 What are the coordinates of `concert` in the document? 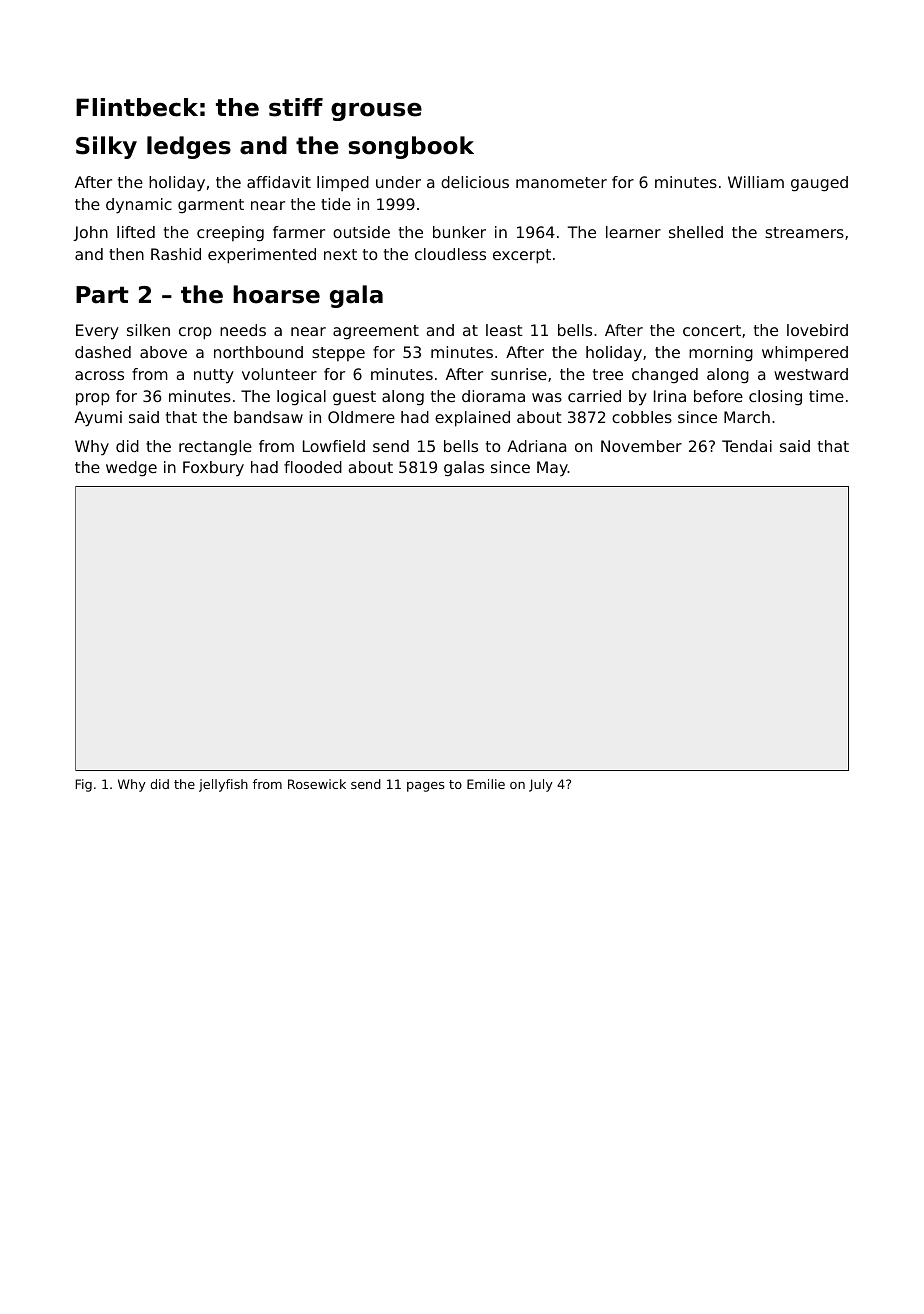 It's located at (712, 330).
